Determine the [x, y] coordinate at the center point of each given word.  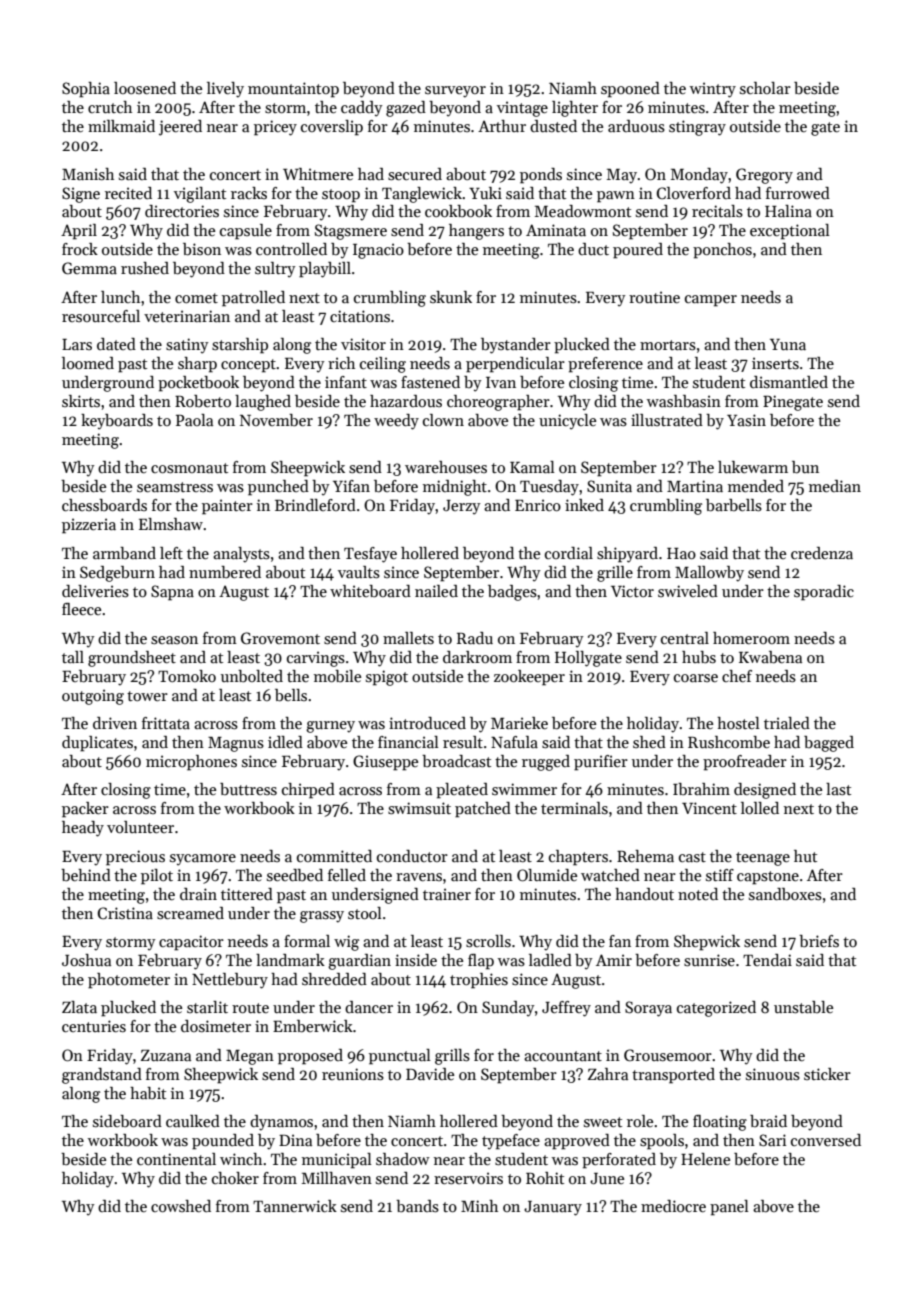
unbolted [252, 676]
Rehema [645, 856]
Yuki [485, 193]
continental [176, 1159]
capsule [246, 232]
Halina [788, 211]
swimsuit [419, 808]
